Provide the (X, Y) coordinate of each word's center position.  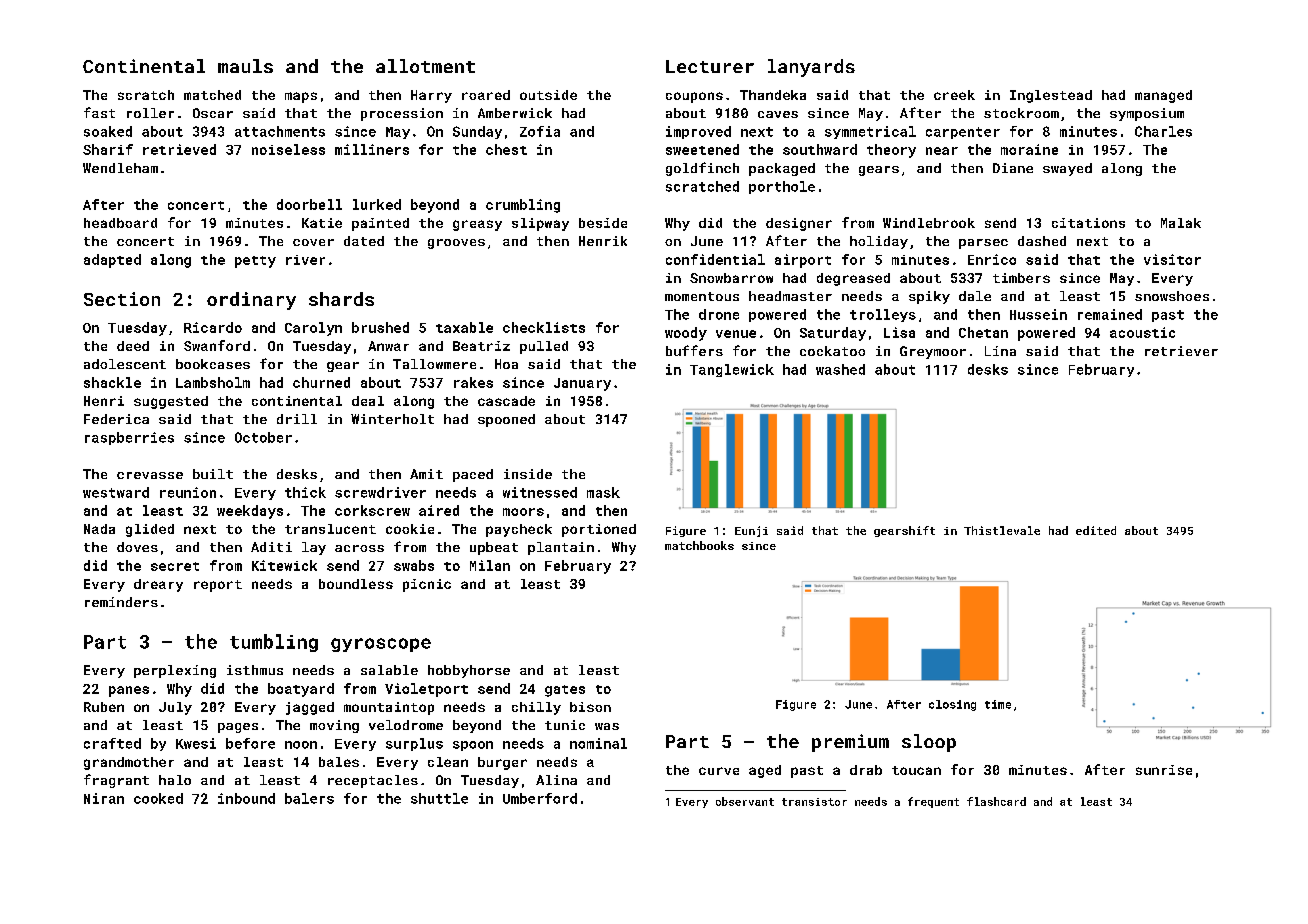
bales (339, 762)
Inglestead (1051, 96)
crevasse (150, 475)
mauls (245, 66)
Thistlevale (1002, 530)
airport (803, 261)
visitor (1172, 259)
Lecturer (710, 66)
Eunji (751, 531)
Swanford (217, 345)
